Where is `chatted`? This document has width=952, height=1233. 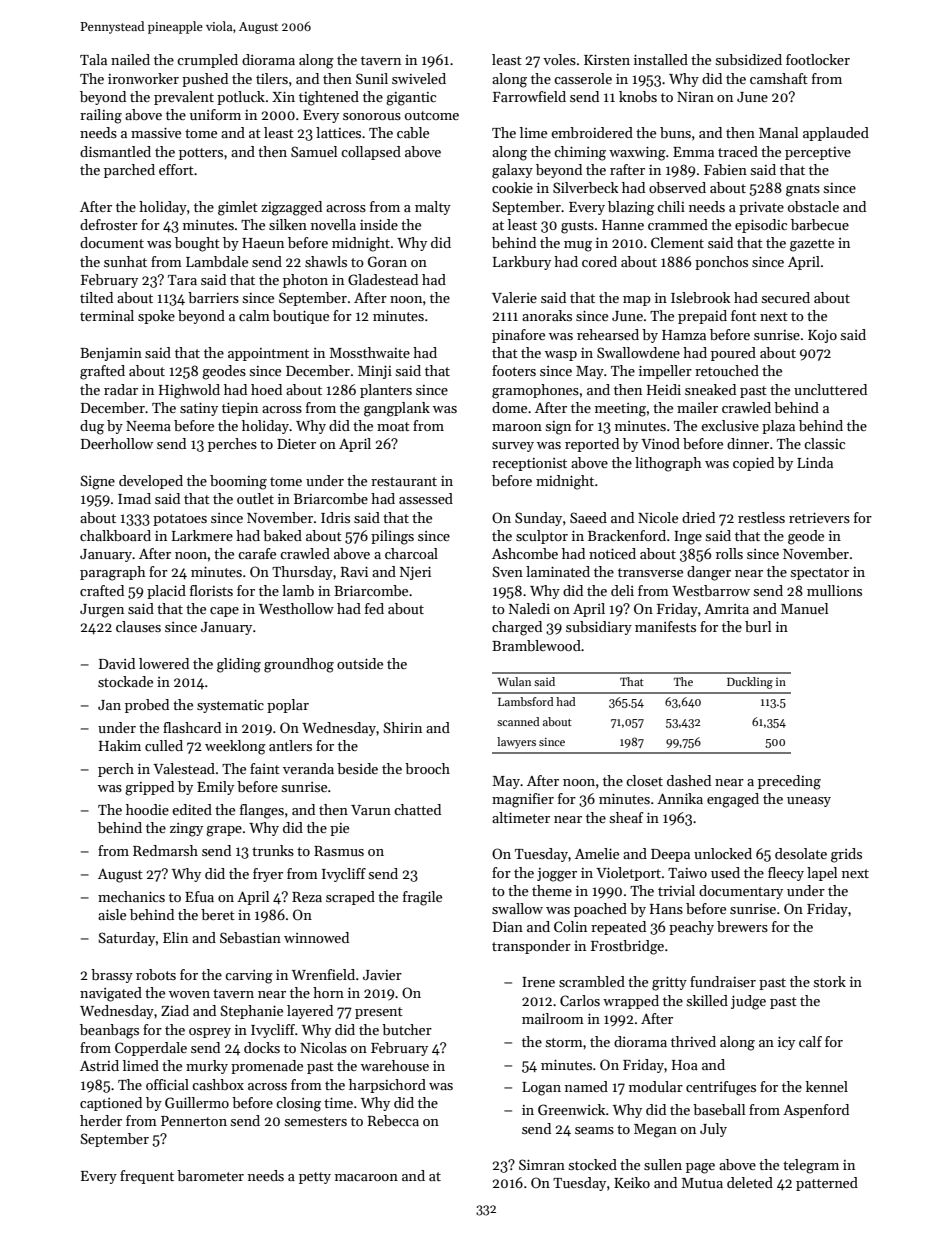
chatted is located at coordinates (417, 809).
